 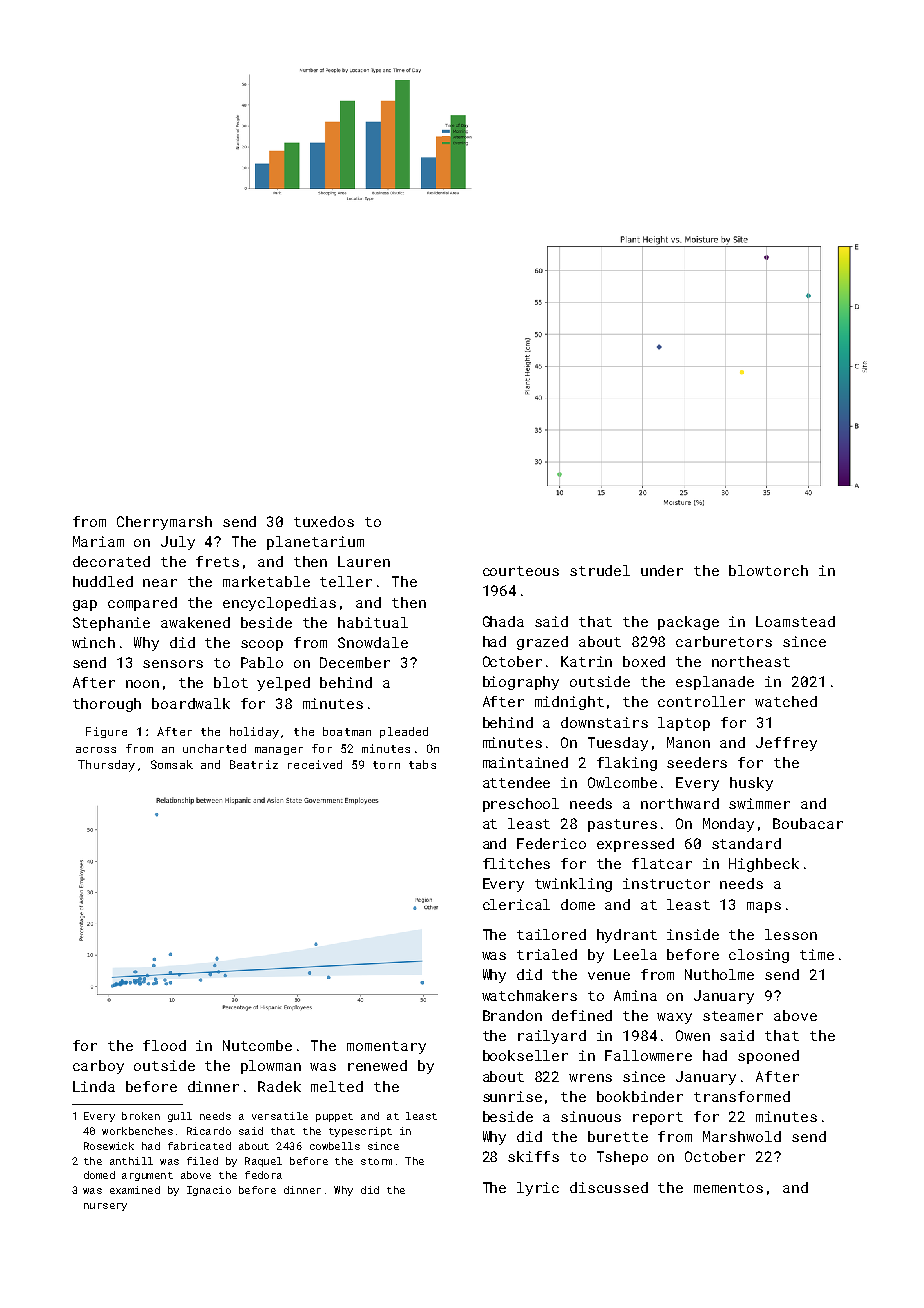 What do you see at coordinates (768, 570) in the page?
I see `blowtorch` at bounding box center [768, 570].
